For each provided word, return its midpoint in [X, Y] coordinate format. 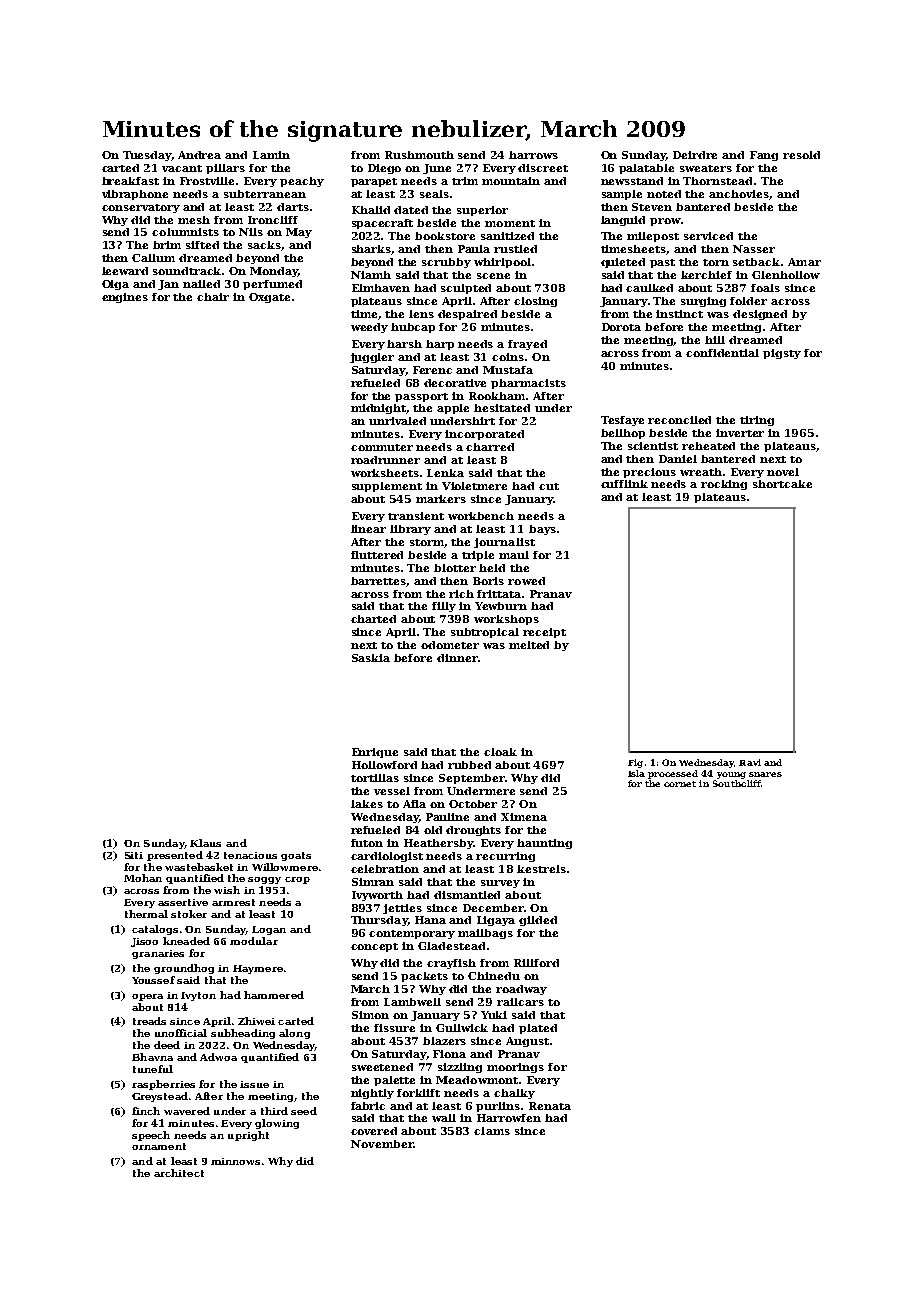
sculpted [466, 289]
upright [248, 1136]
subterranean [265, 194]
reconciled [679, 420]
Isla [636, 773]
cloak [500, 752]
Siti [134, 855]
